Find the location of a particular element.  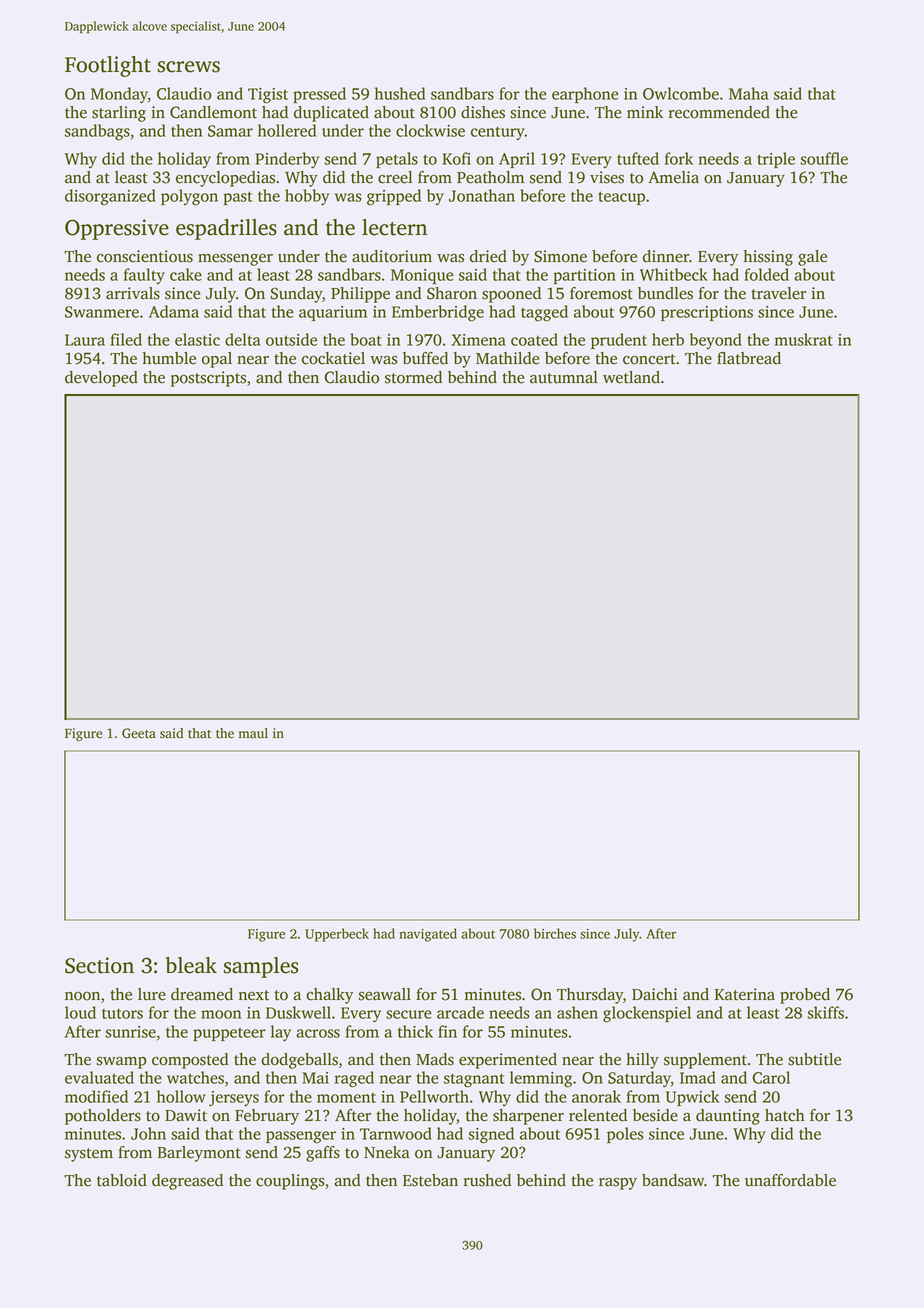

hatch is located at coordinates (785, 1115).
